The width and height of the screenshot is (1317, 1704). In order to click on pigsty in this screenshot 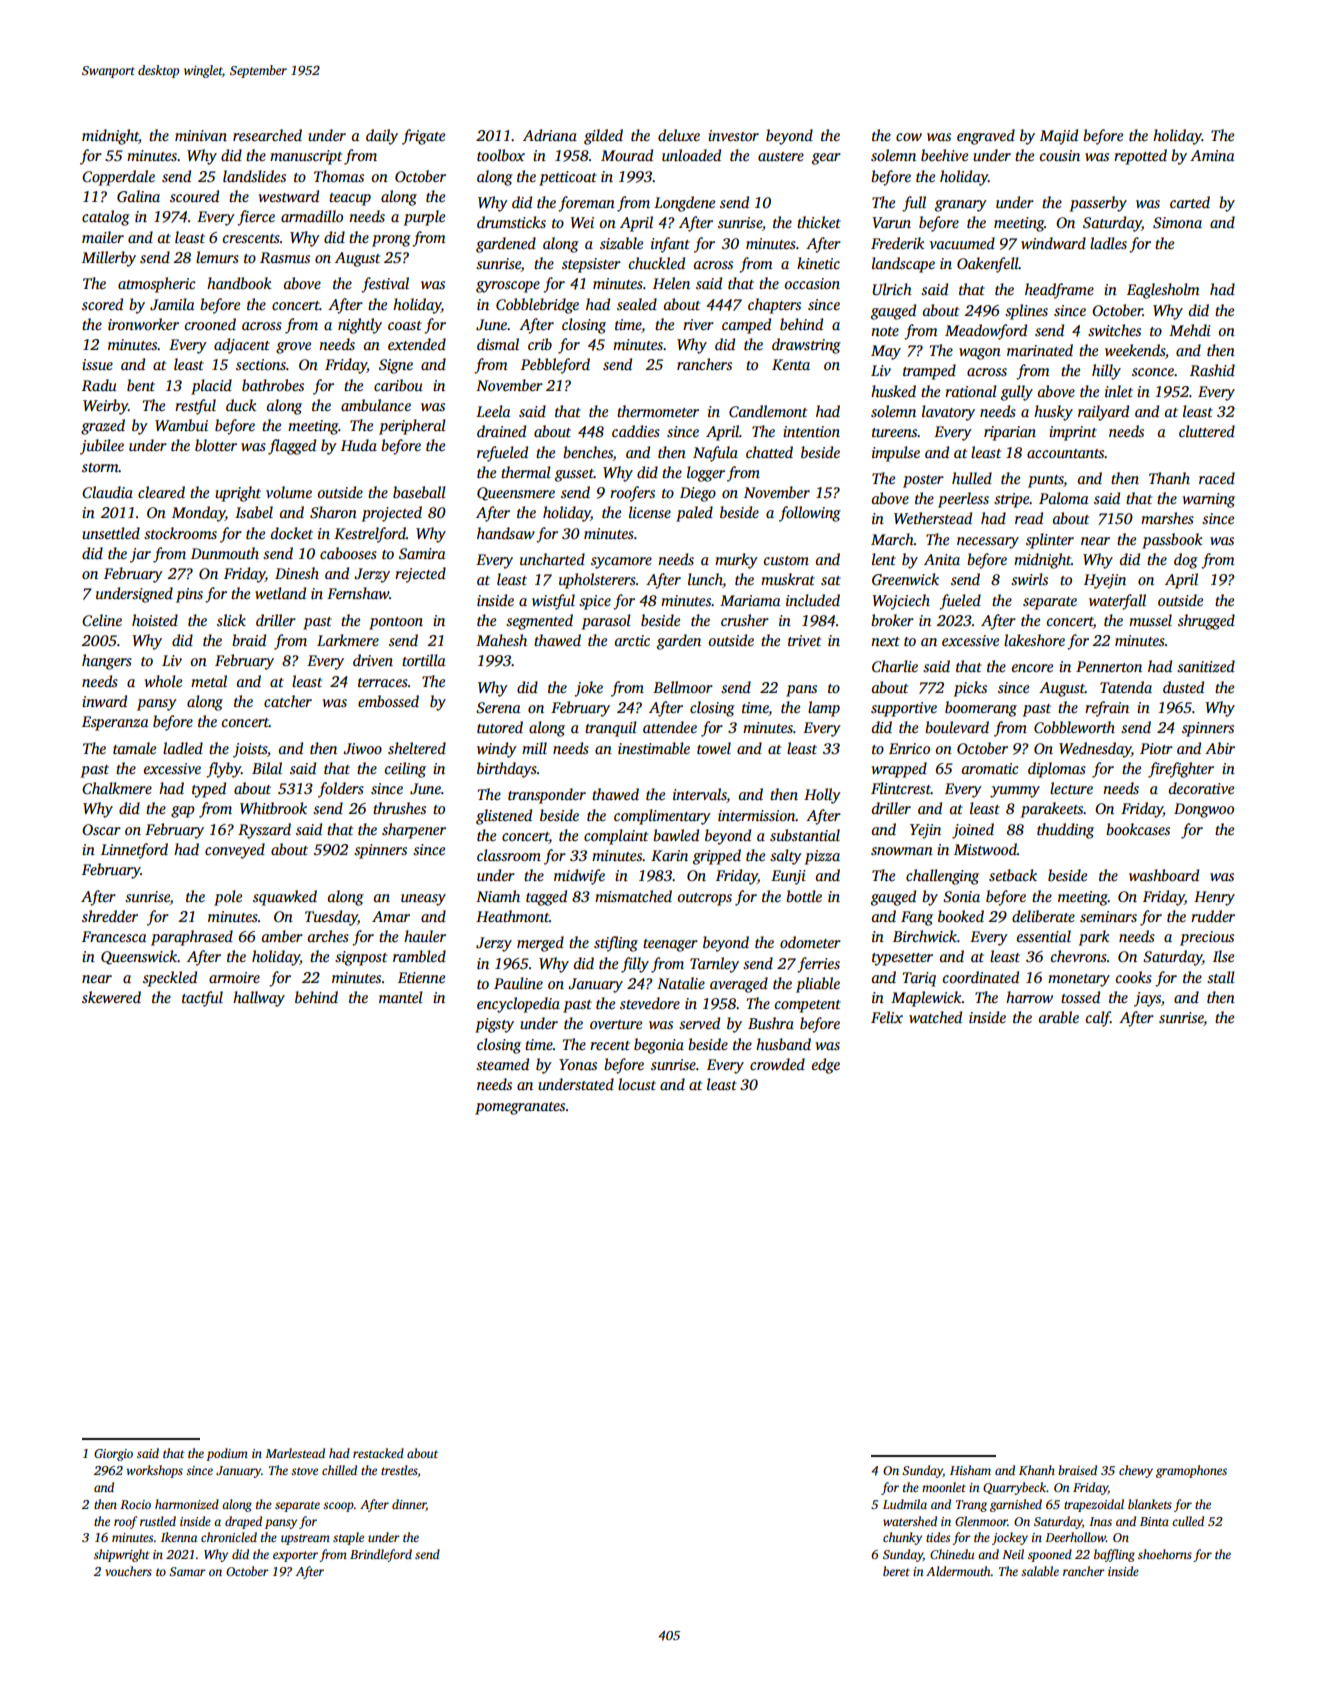, I will do `click(494, 1025)`.
